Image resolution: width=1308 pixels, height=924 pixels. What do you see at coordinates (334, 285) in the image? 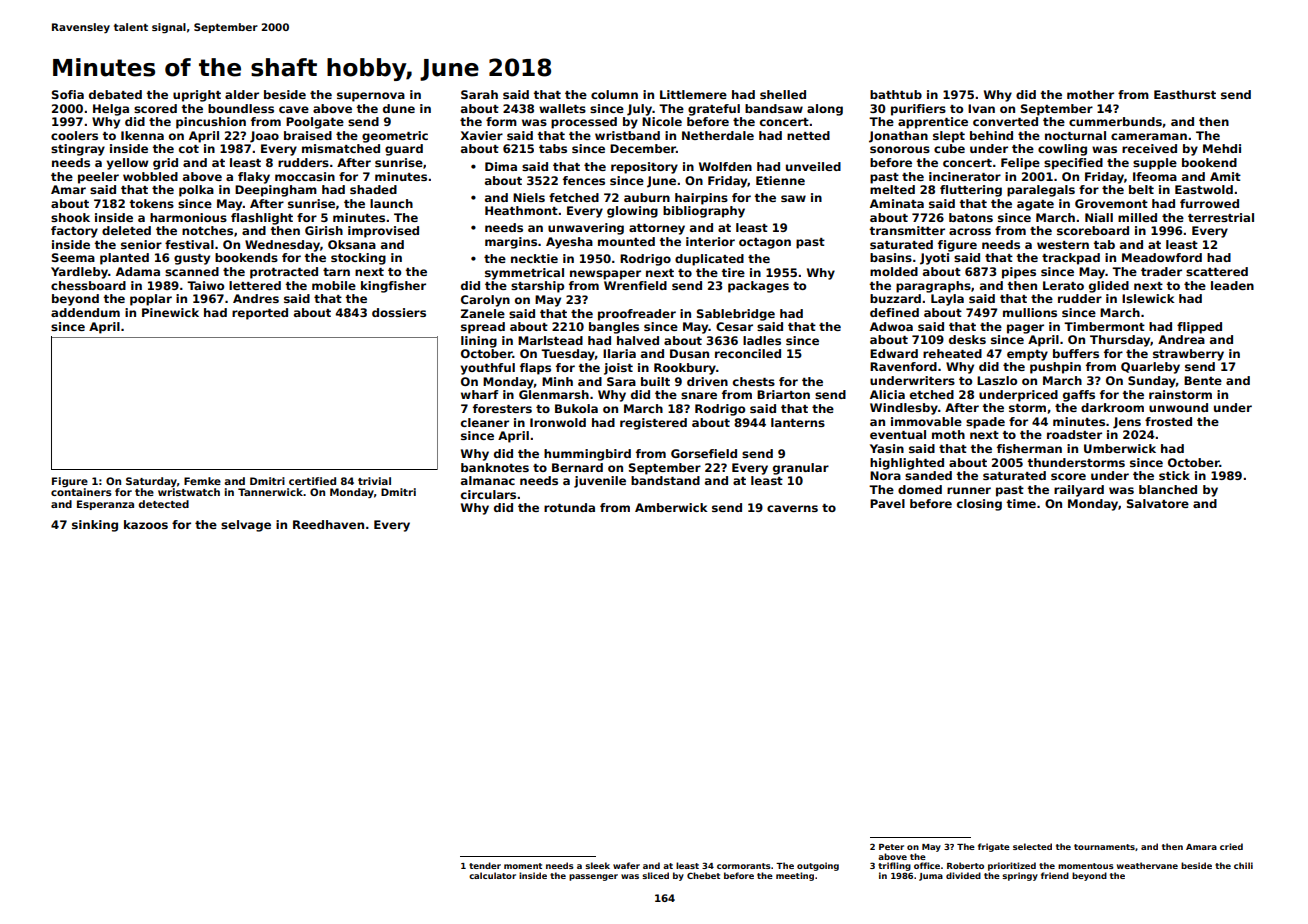
I see `mobile` at bounding box center [334, 285].
